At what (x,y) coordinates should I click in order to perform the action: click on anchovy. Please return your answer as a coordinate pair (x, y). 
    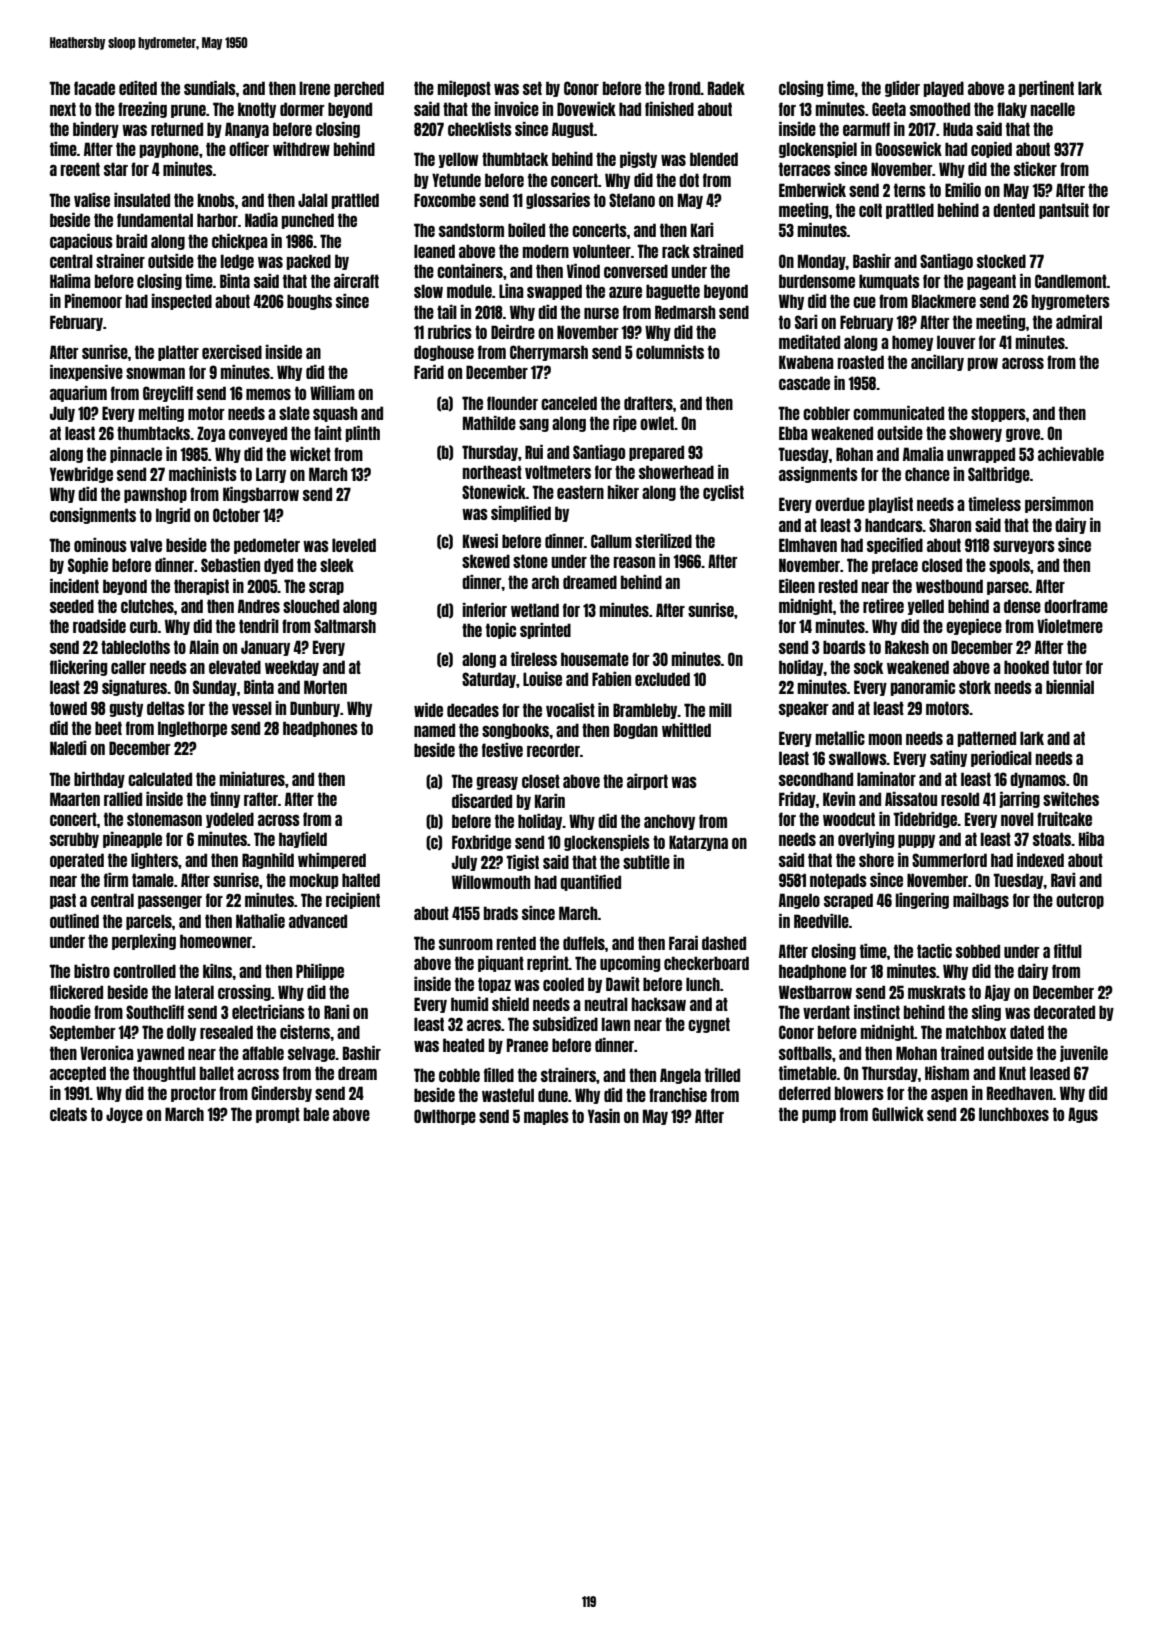
    Looking at the image, I should click on (669, 822).
